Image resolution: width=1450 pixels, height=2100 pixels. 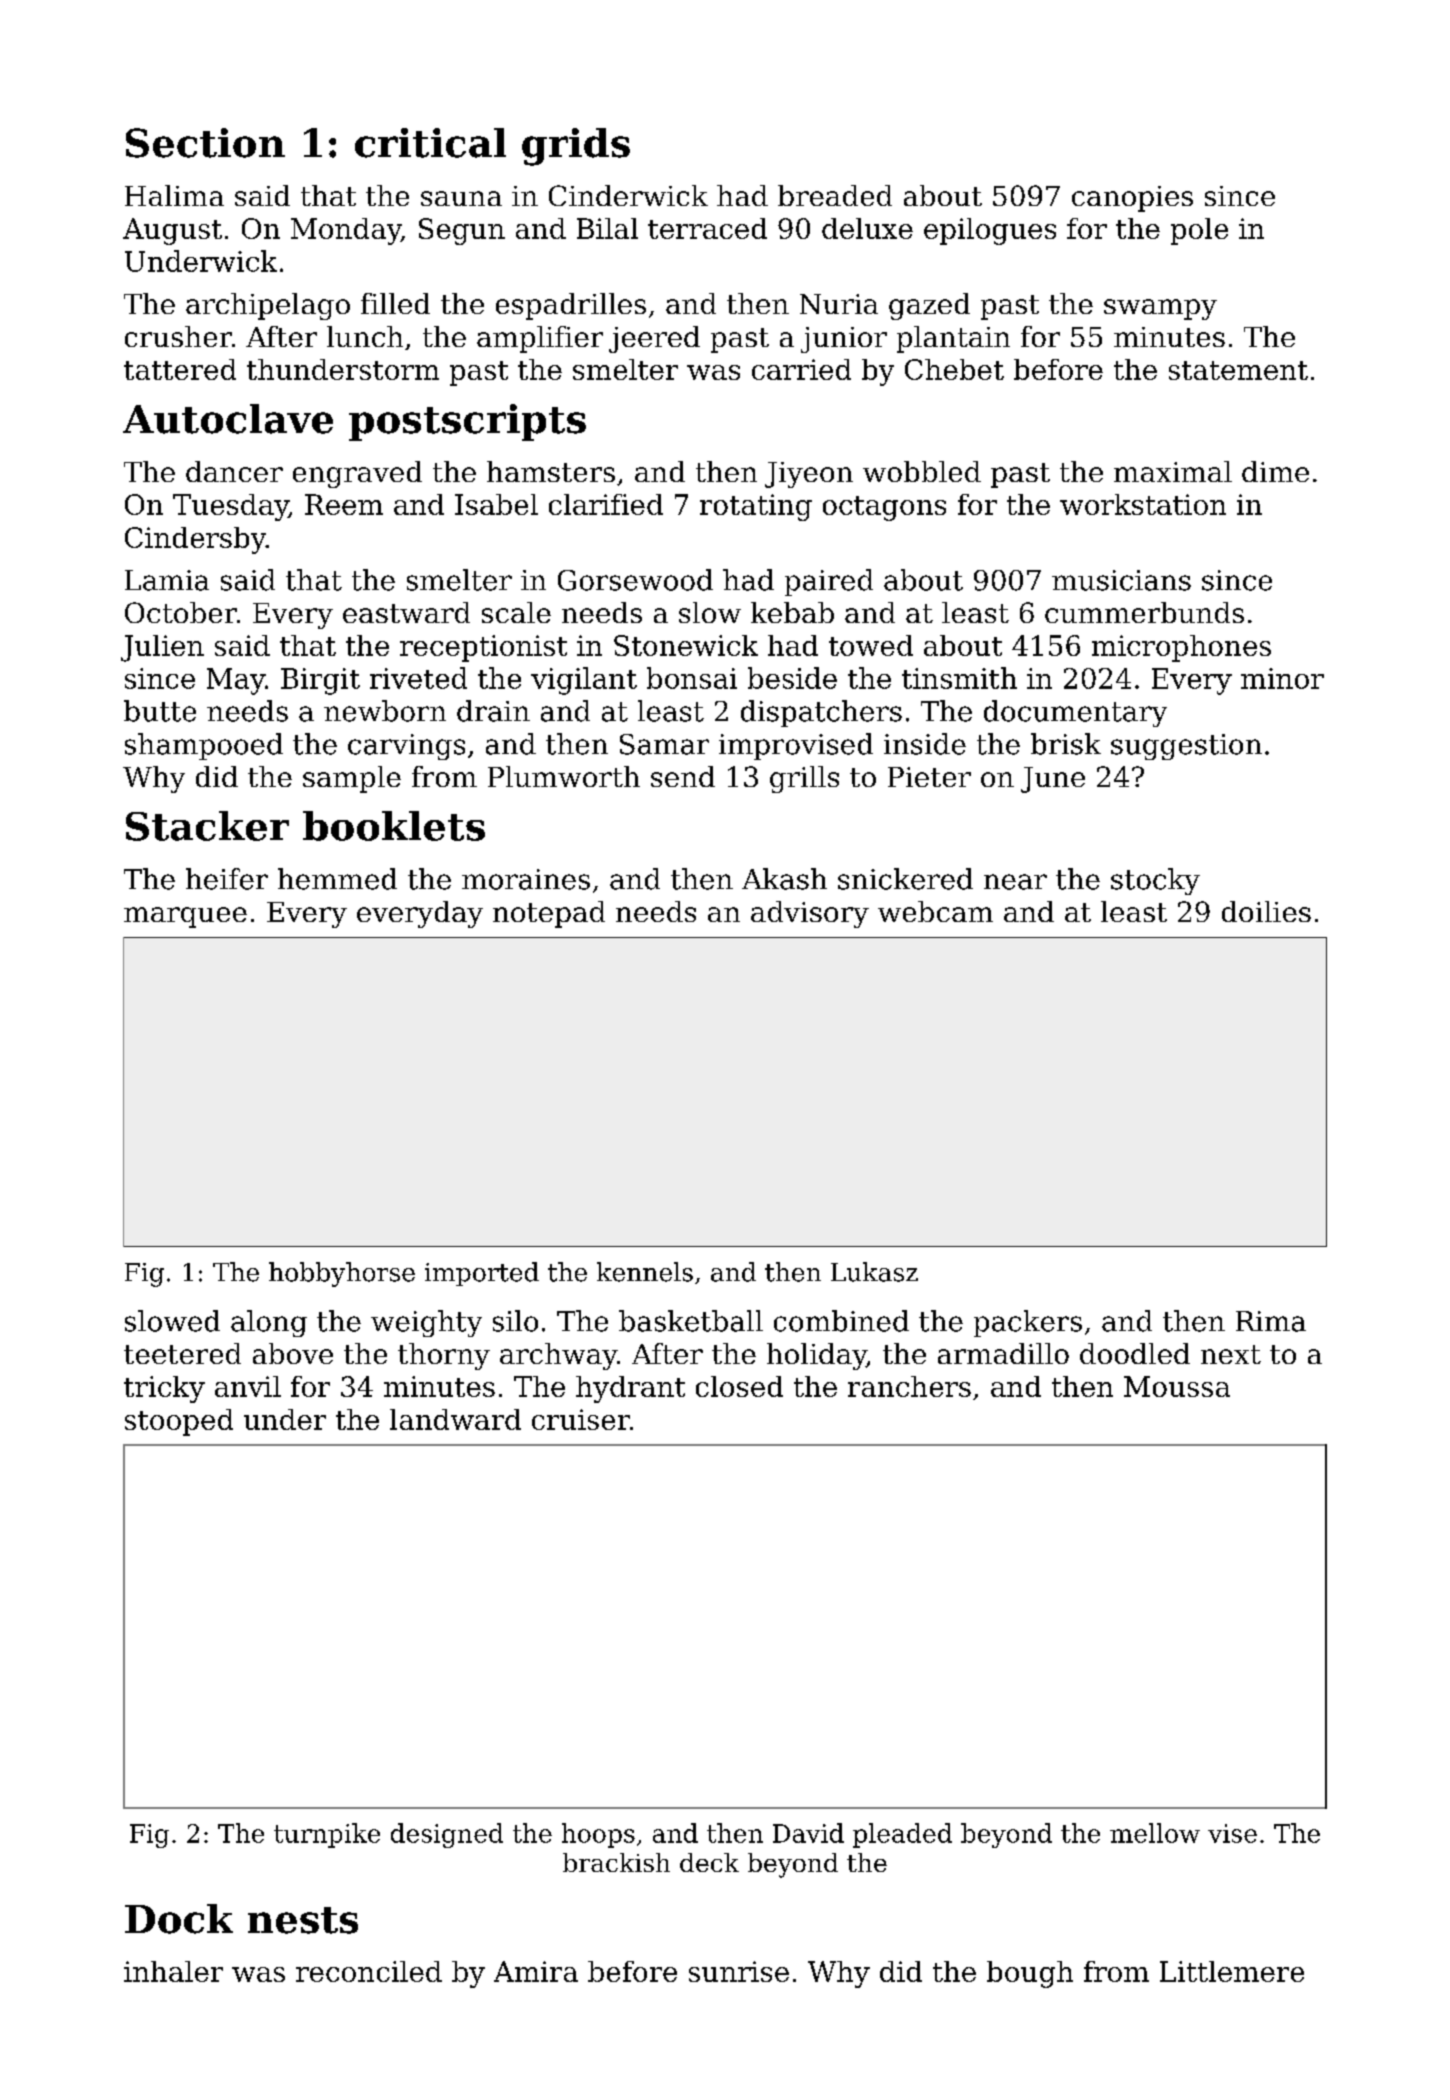 I want to click on hemmed, so click(x=337, y=879).
